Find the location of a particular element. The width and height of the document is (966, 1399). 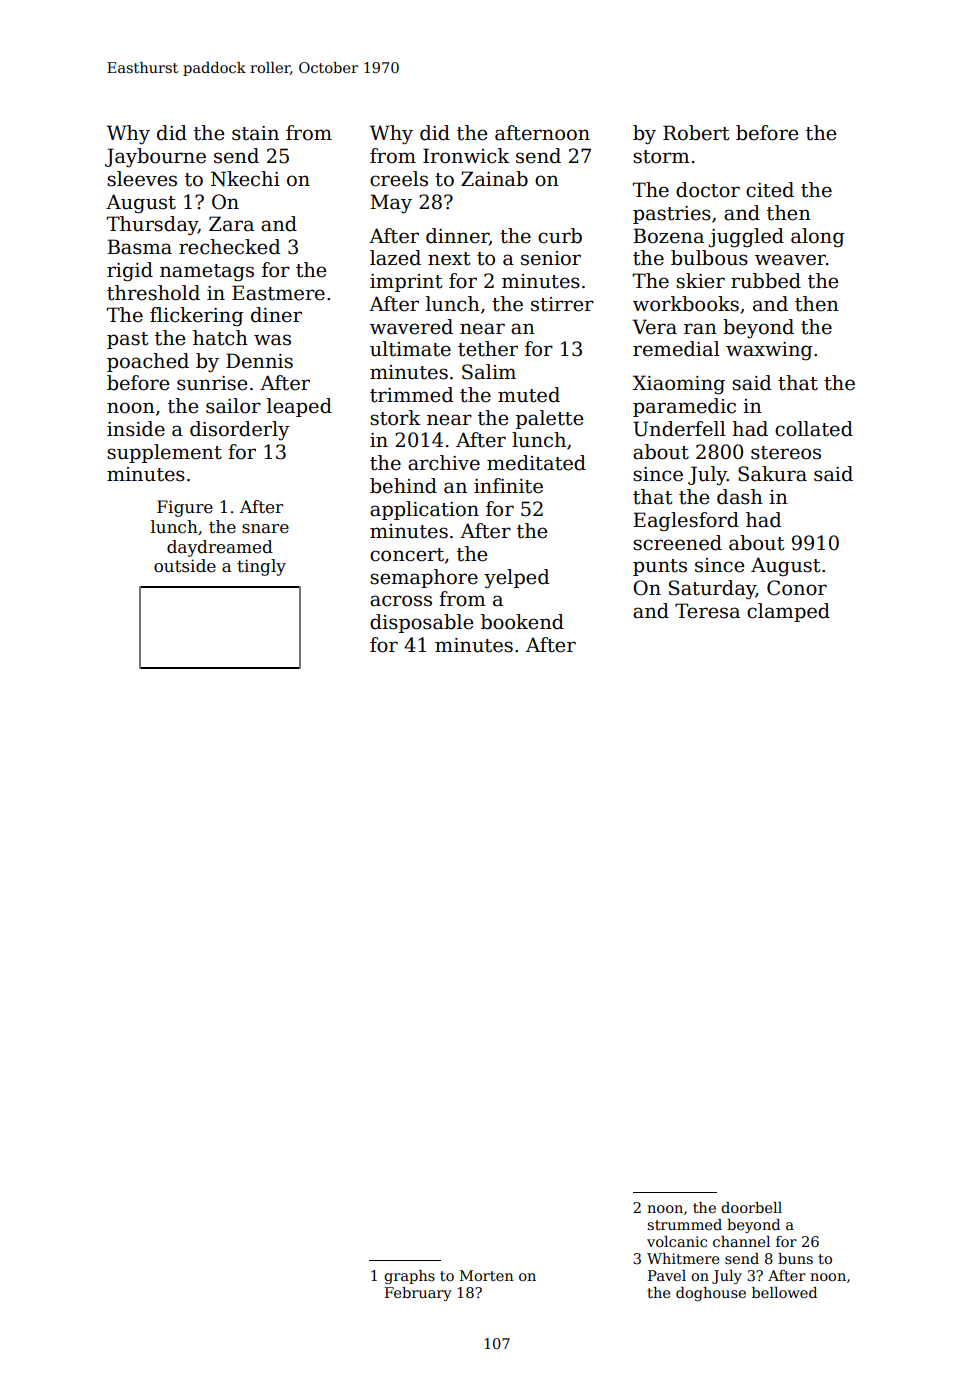

graphs is located at coordinates (409, 1277).
